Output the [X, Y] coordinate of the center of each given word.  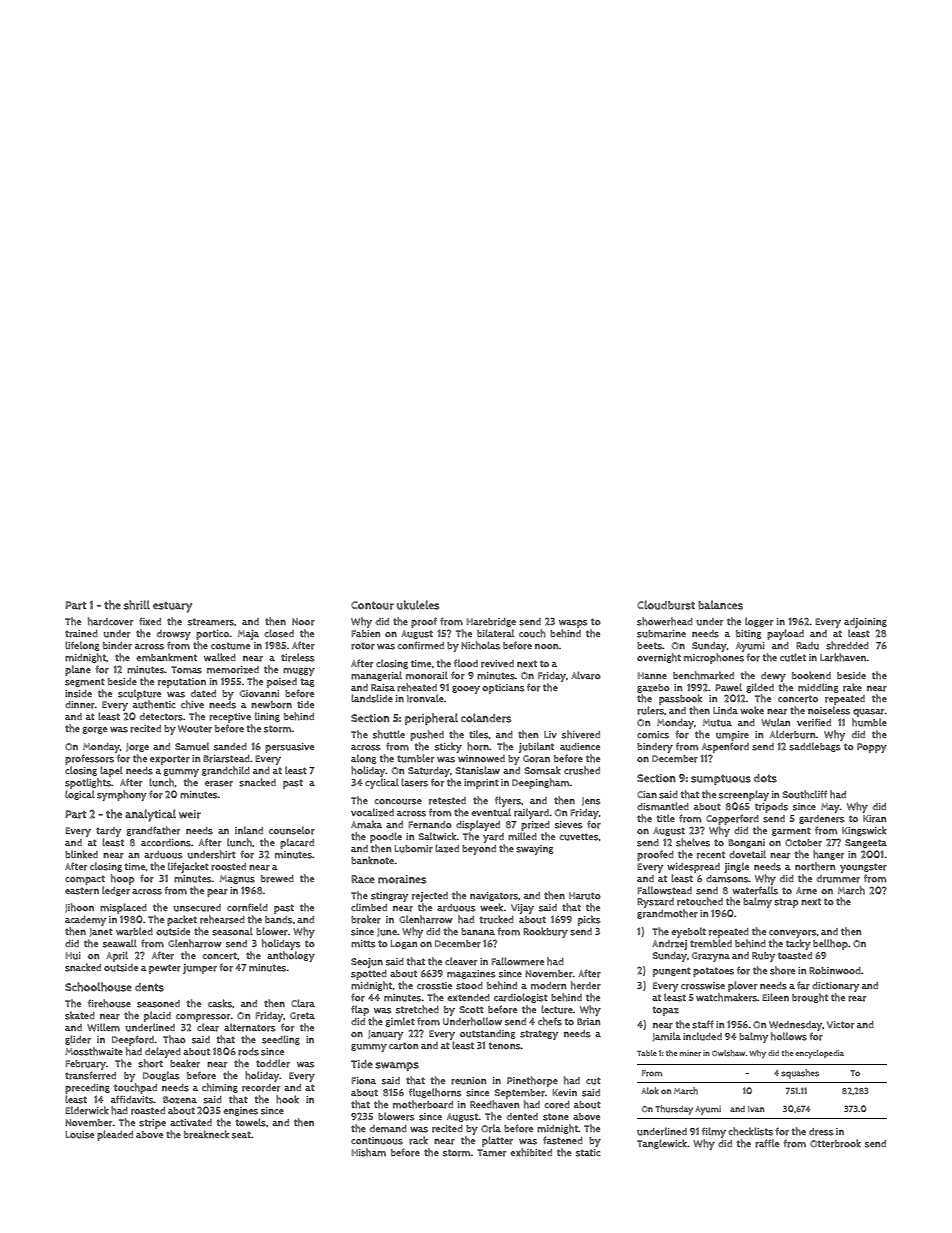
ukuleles [418, 605]
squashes [800, 1074]
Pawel [728, 687]
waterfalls [755, 890]
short [150, 1063]
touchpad [135, 1088]
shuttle [389, 734]
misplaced [123, 908]
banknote [372, 860]
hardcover [110, 621]
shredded [847, 645]
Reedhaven [494, 1104]
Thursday [674, 1110]
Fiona [364, 1080]
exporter [170, 760]
